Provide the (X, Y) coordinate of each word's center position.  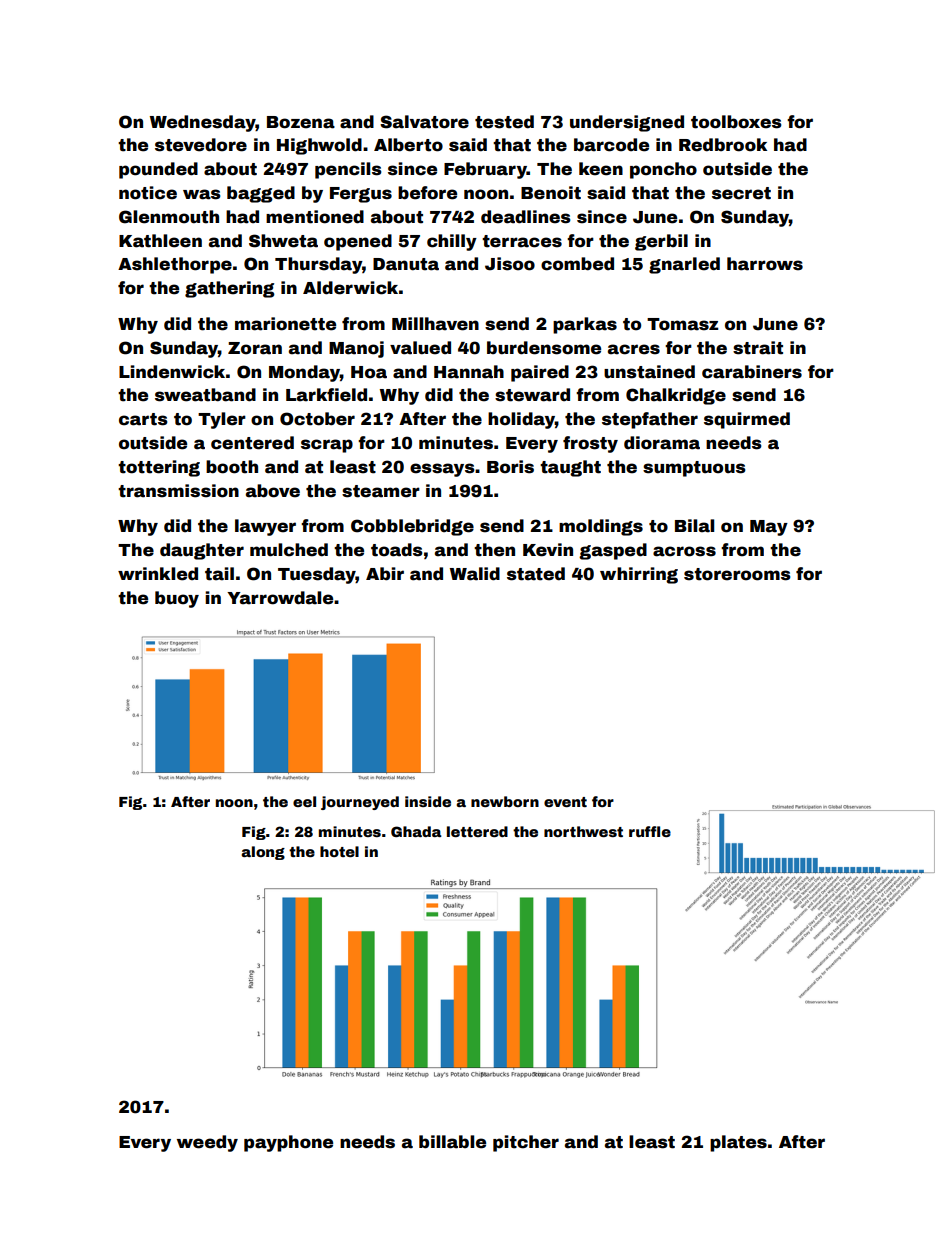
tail (219, 574)
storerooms (737, 574)
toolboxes (736, 122)
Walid (475, 574)
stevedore (201, 145)
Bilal (694, 526)
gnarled (684, 265)
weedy (207, 1143)
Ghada (416, 831)
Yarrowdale (280, 598)
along (263, 853)
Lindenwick (172, 372)
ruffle (650, 831)
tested (504, 122)
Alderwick (350, 288)
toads (396, 550)
